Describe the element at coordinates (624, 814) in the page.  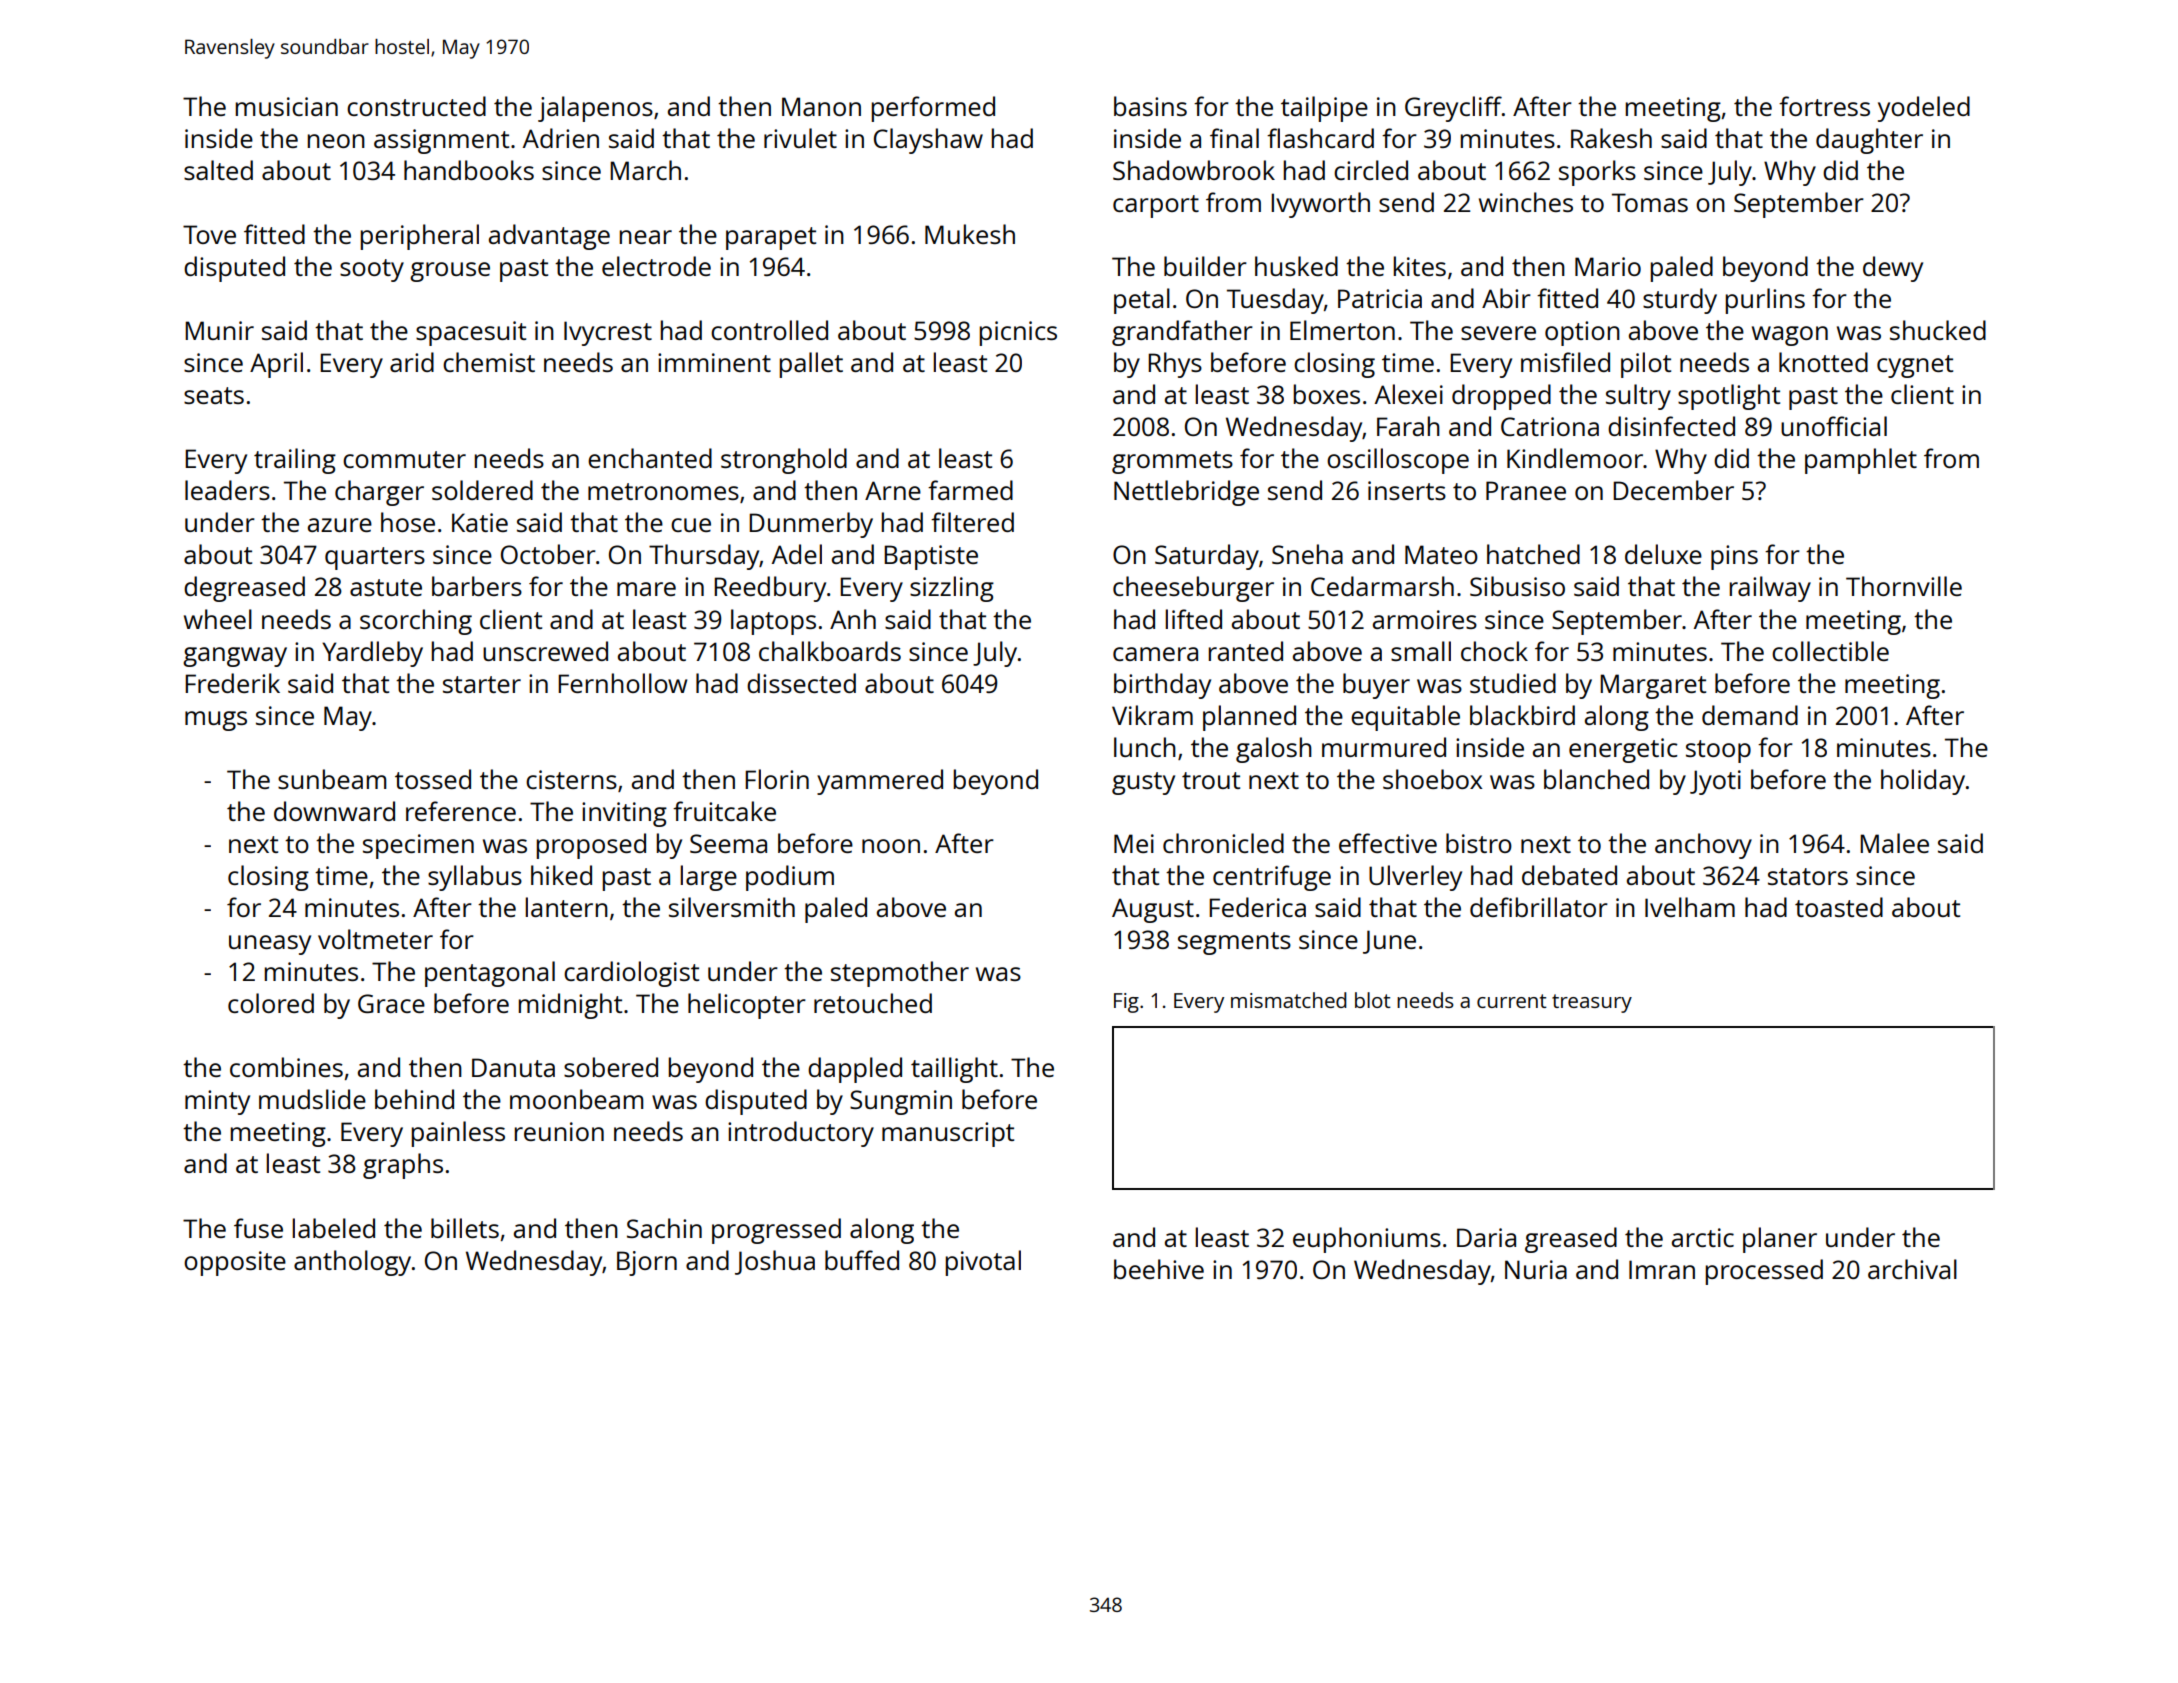
I see `inviting` at that location.
